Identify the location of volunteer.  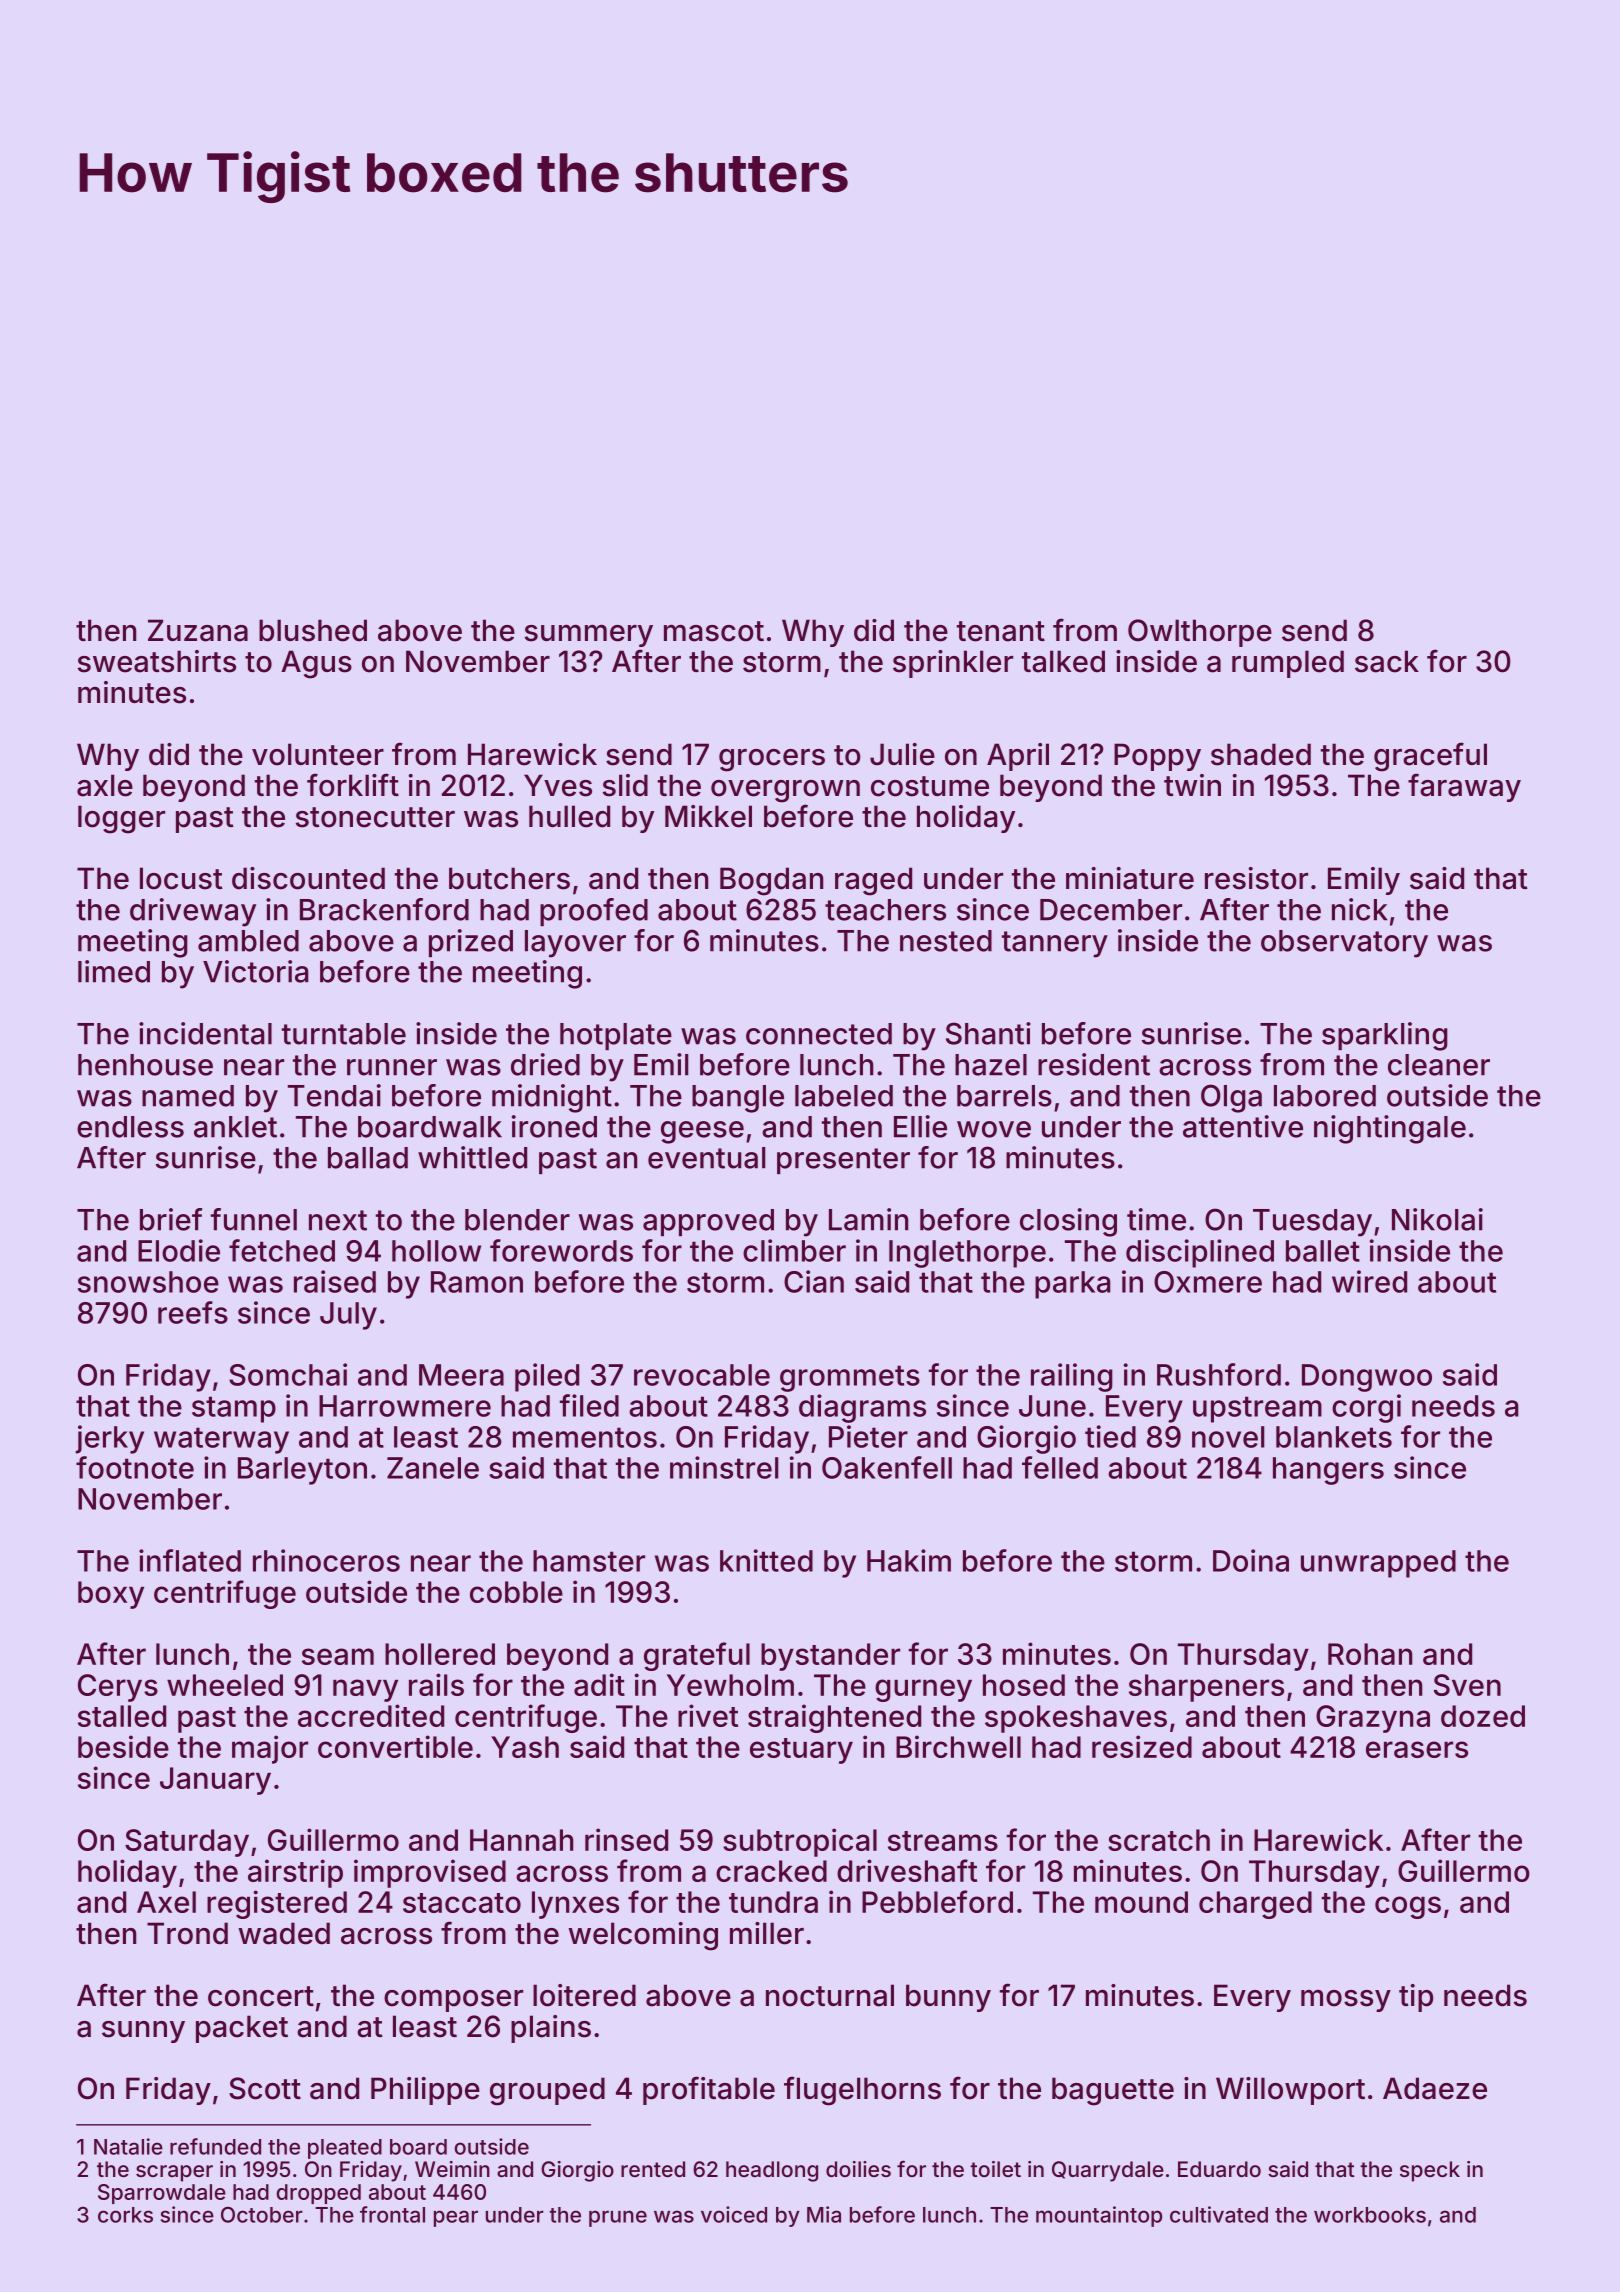
(318, 754).
